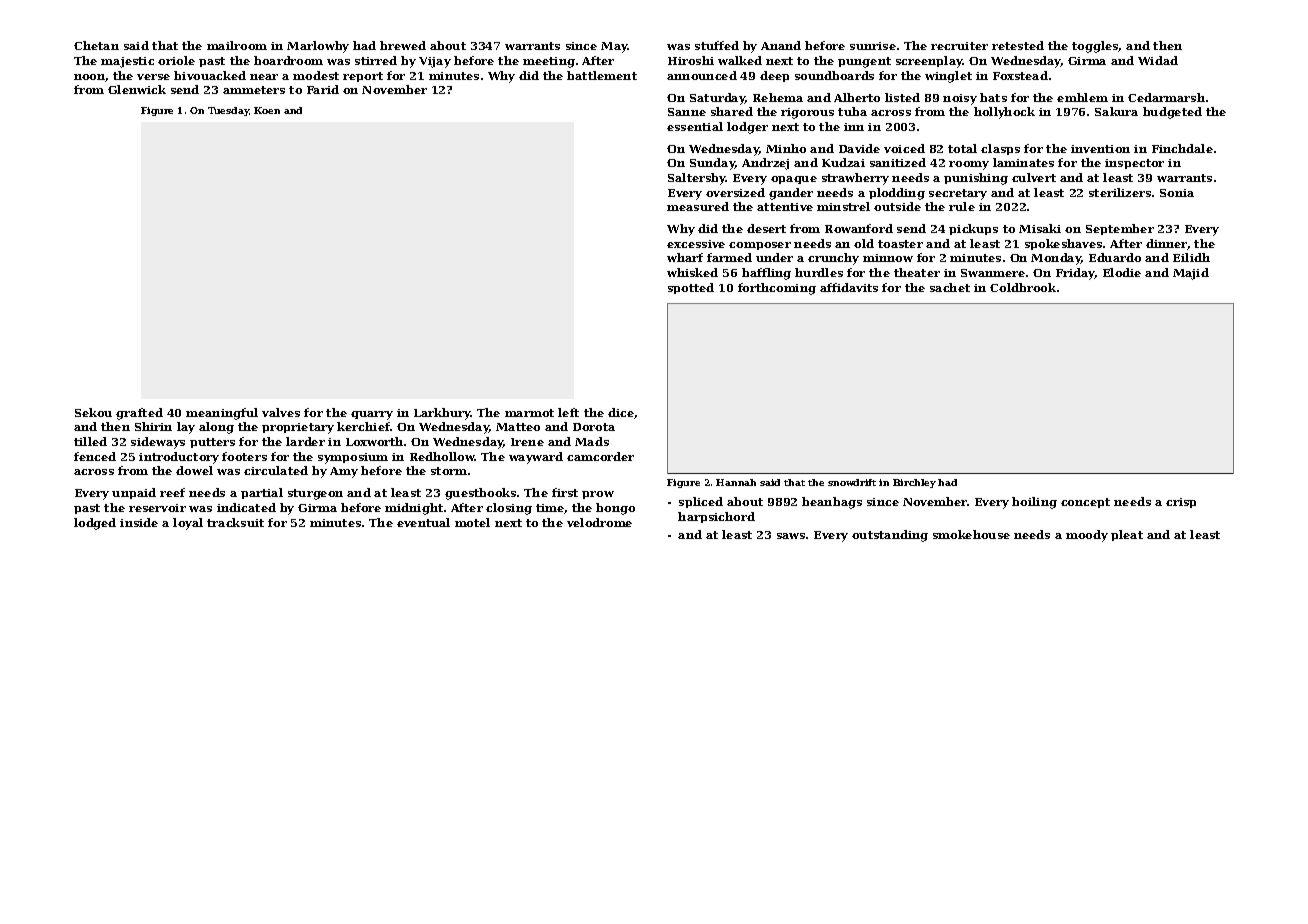 This screenshot has height=924, width=1308. What do you see at coordinates (732, 111) in the screenshot?
I see `shared` at bounding box center [732, 111].
